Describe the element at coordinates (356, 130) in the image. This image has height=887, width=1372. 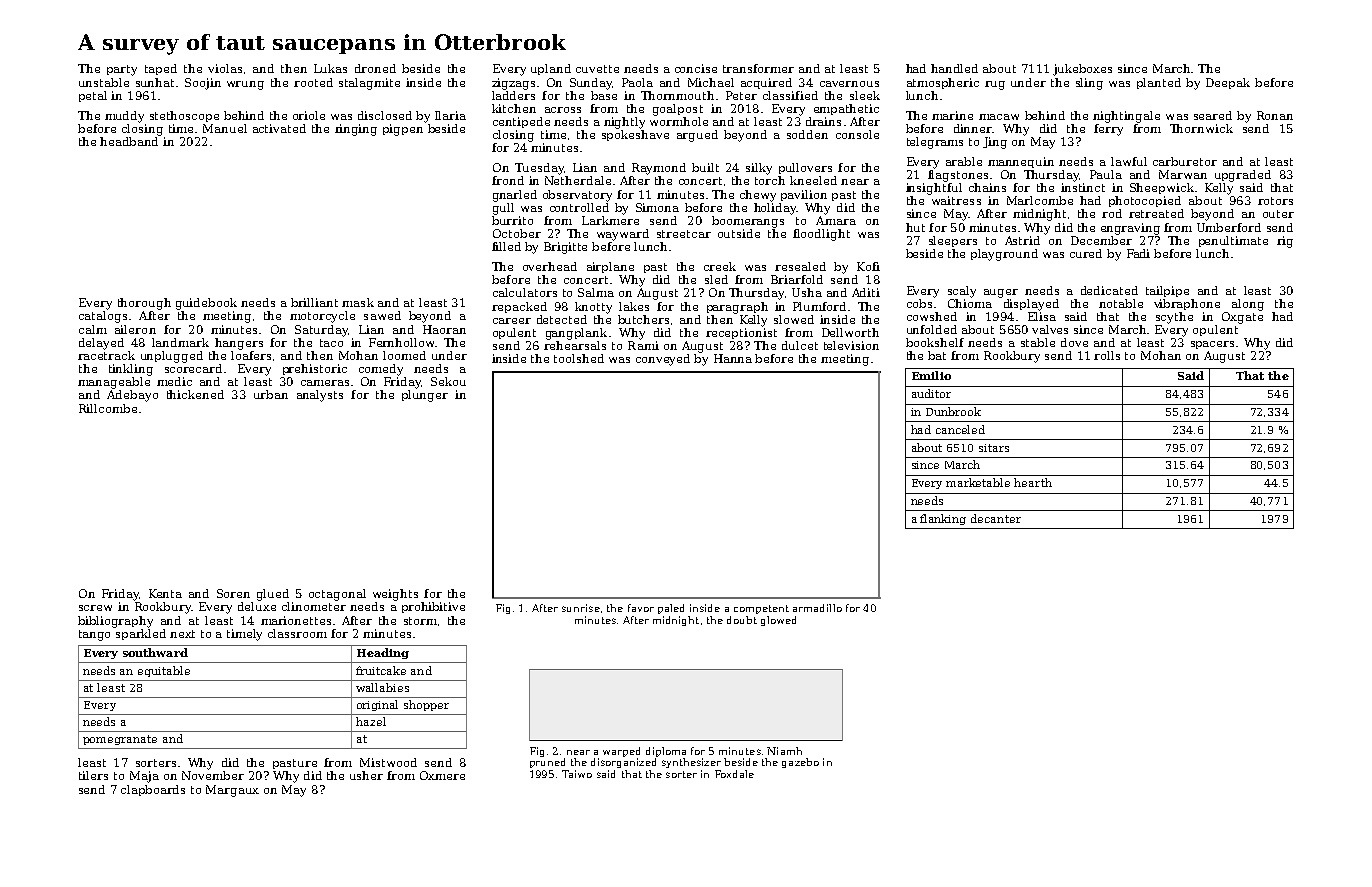
I see `ringing` at that location.
